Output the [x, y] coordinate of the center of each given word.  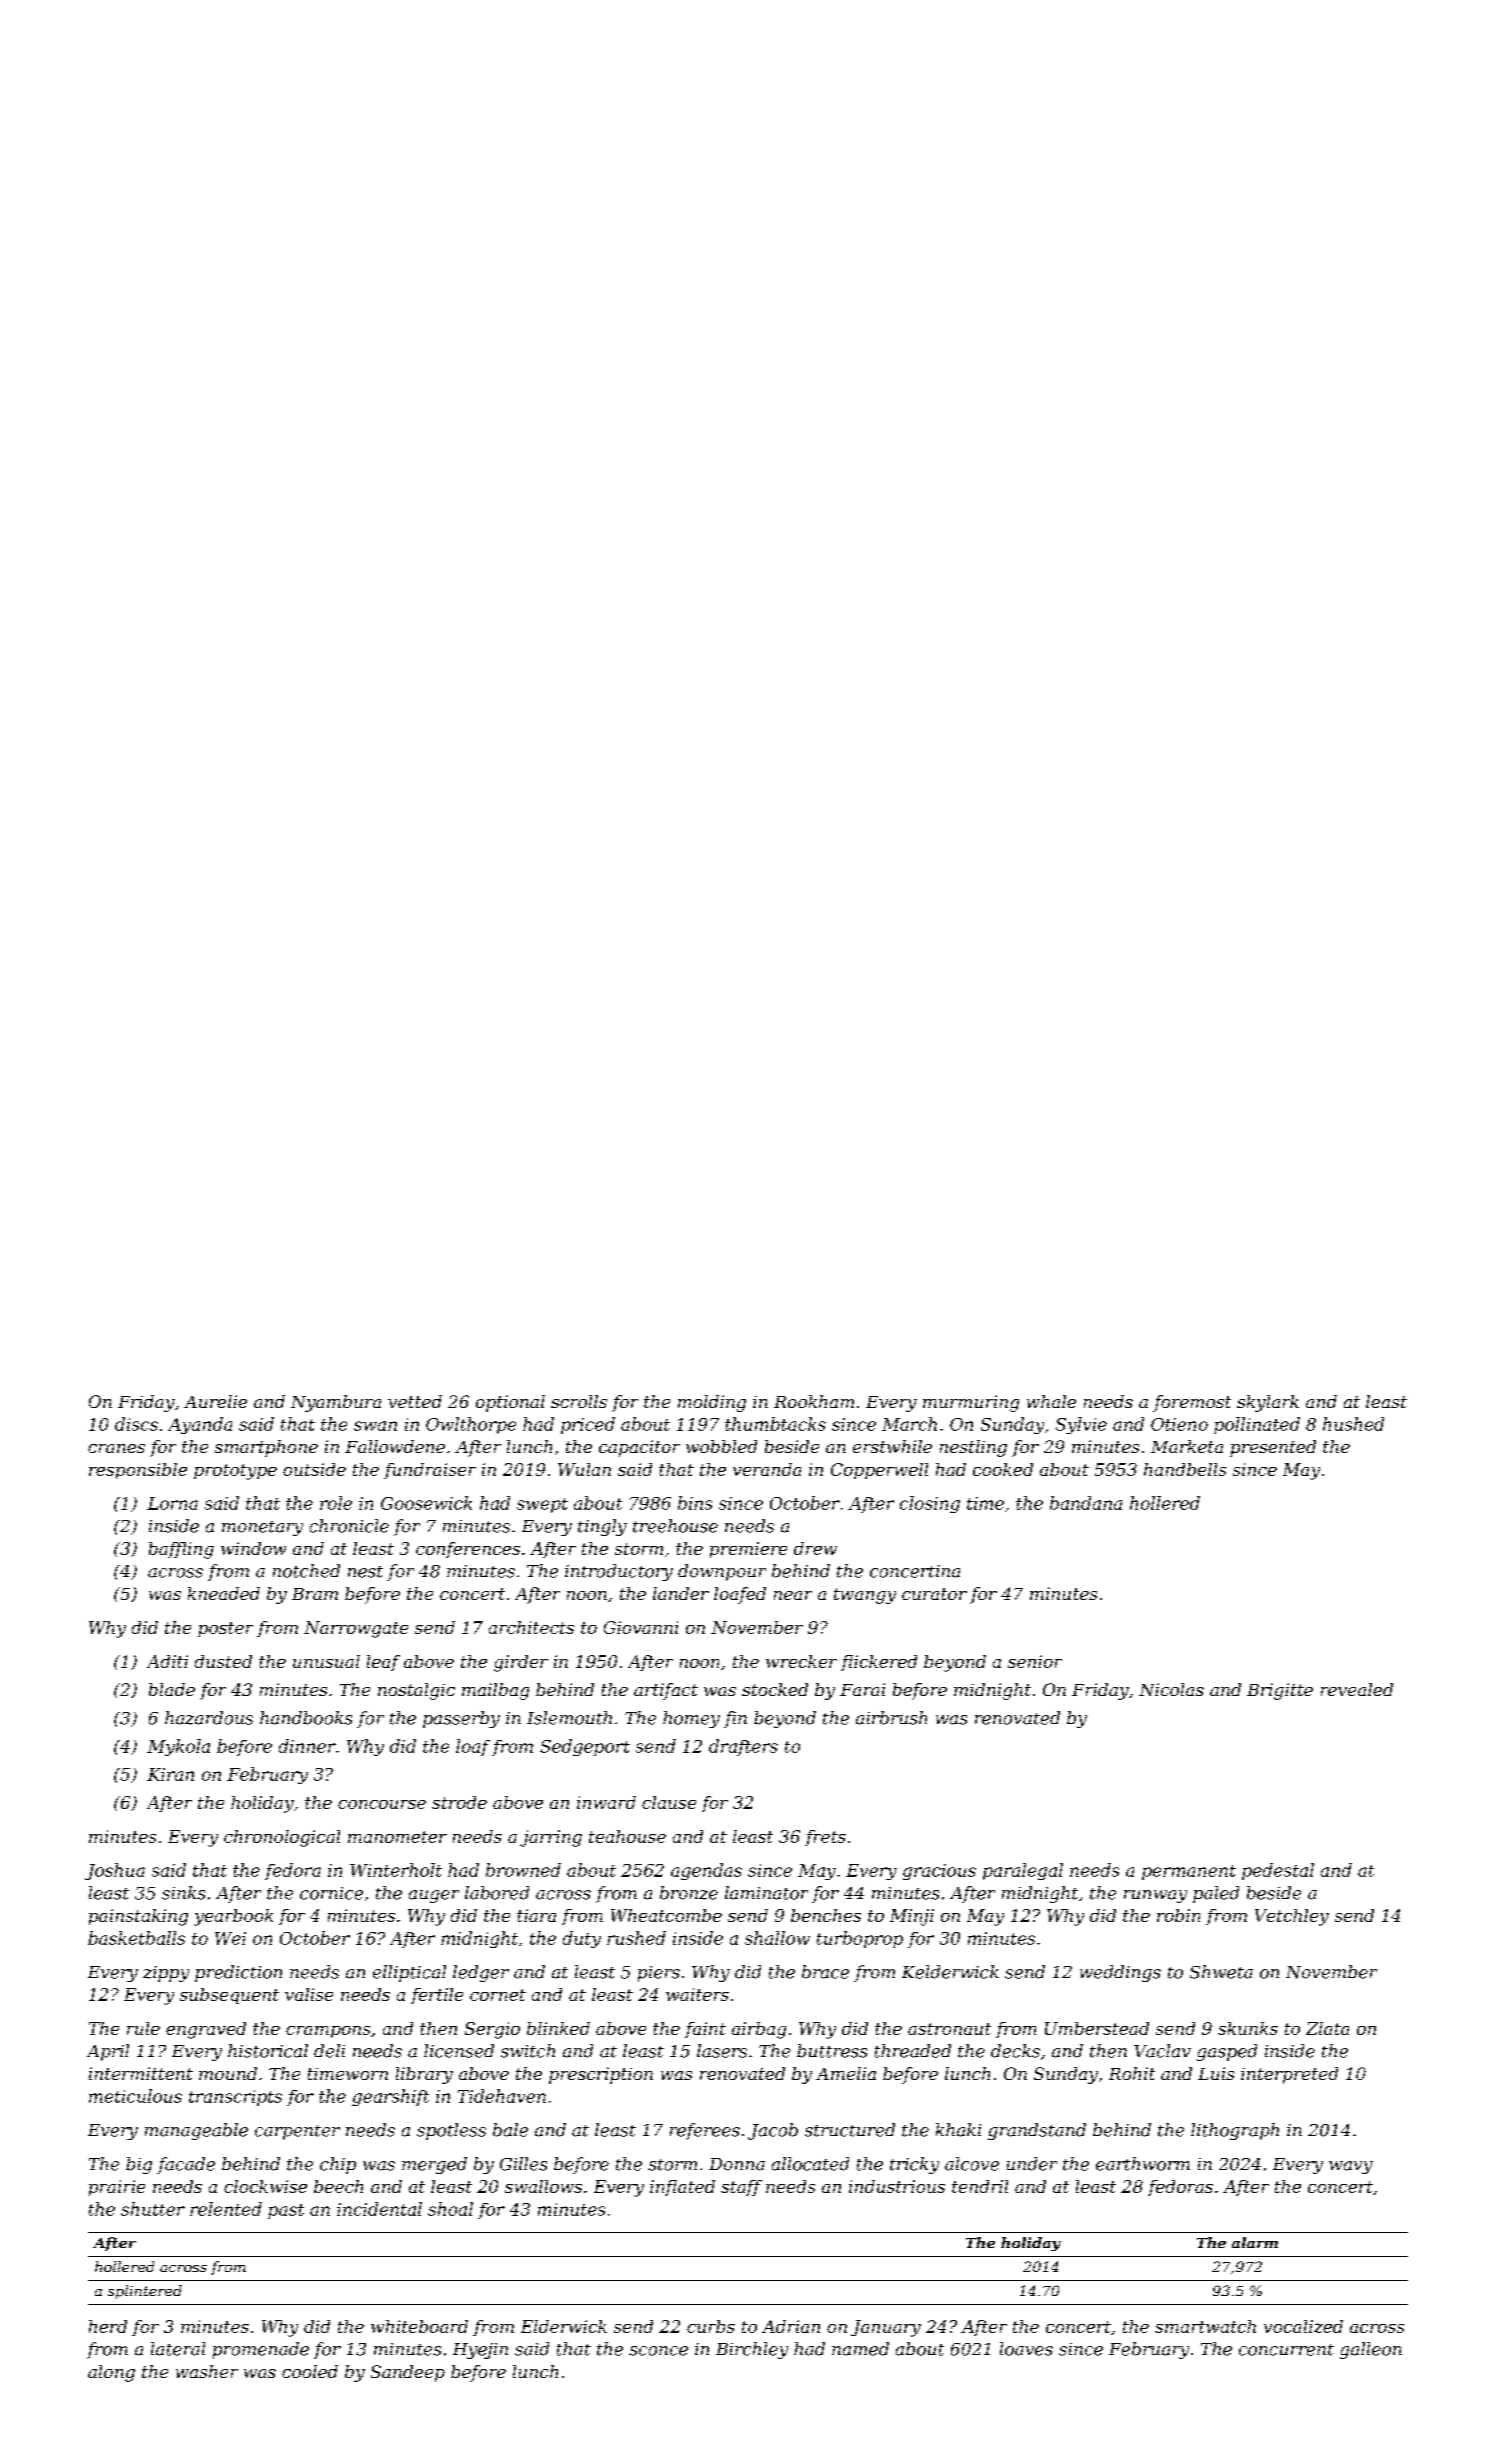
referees [705, 2131]
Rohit [1132, 2073]
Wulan [584, 1469]
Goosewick [426, 1503]
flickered [879, 1663]
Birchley [752, 2350]
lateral [178, 2349]
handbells [1185, 1469]
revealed [1357, 1689]
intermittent [141, 2073]
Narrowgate [356, 1629]
